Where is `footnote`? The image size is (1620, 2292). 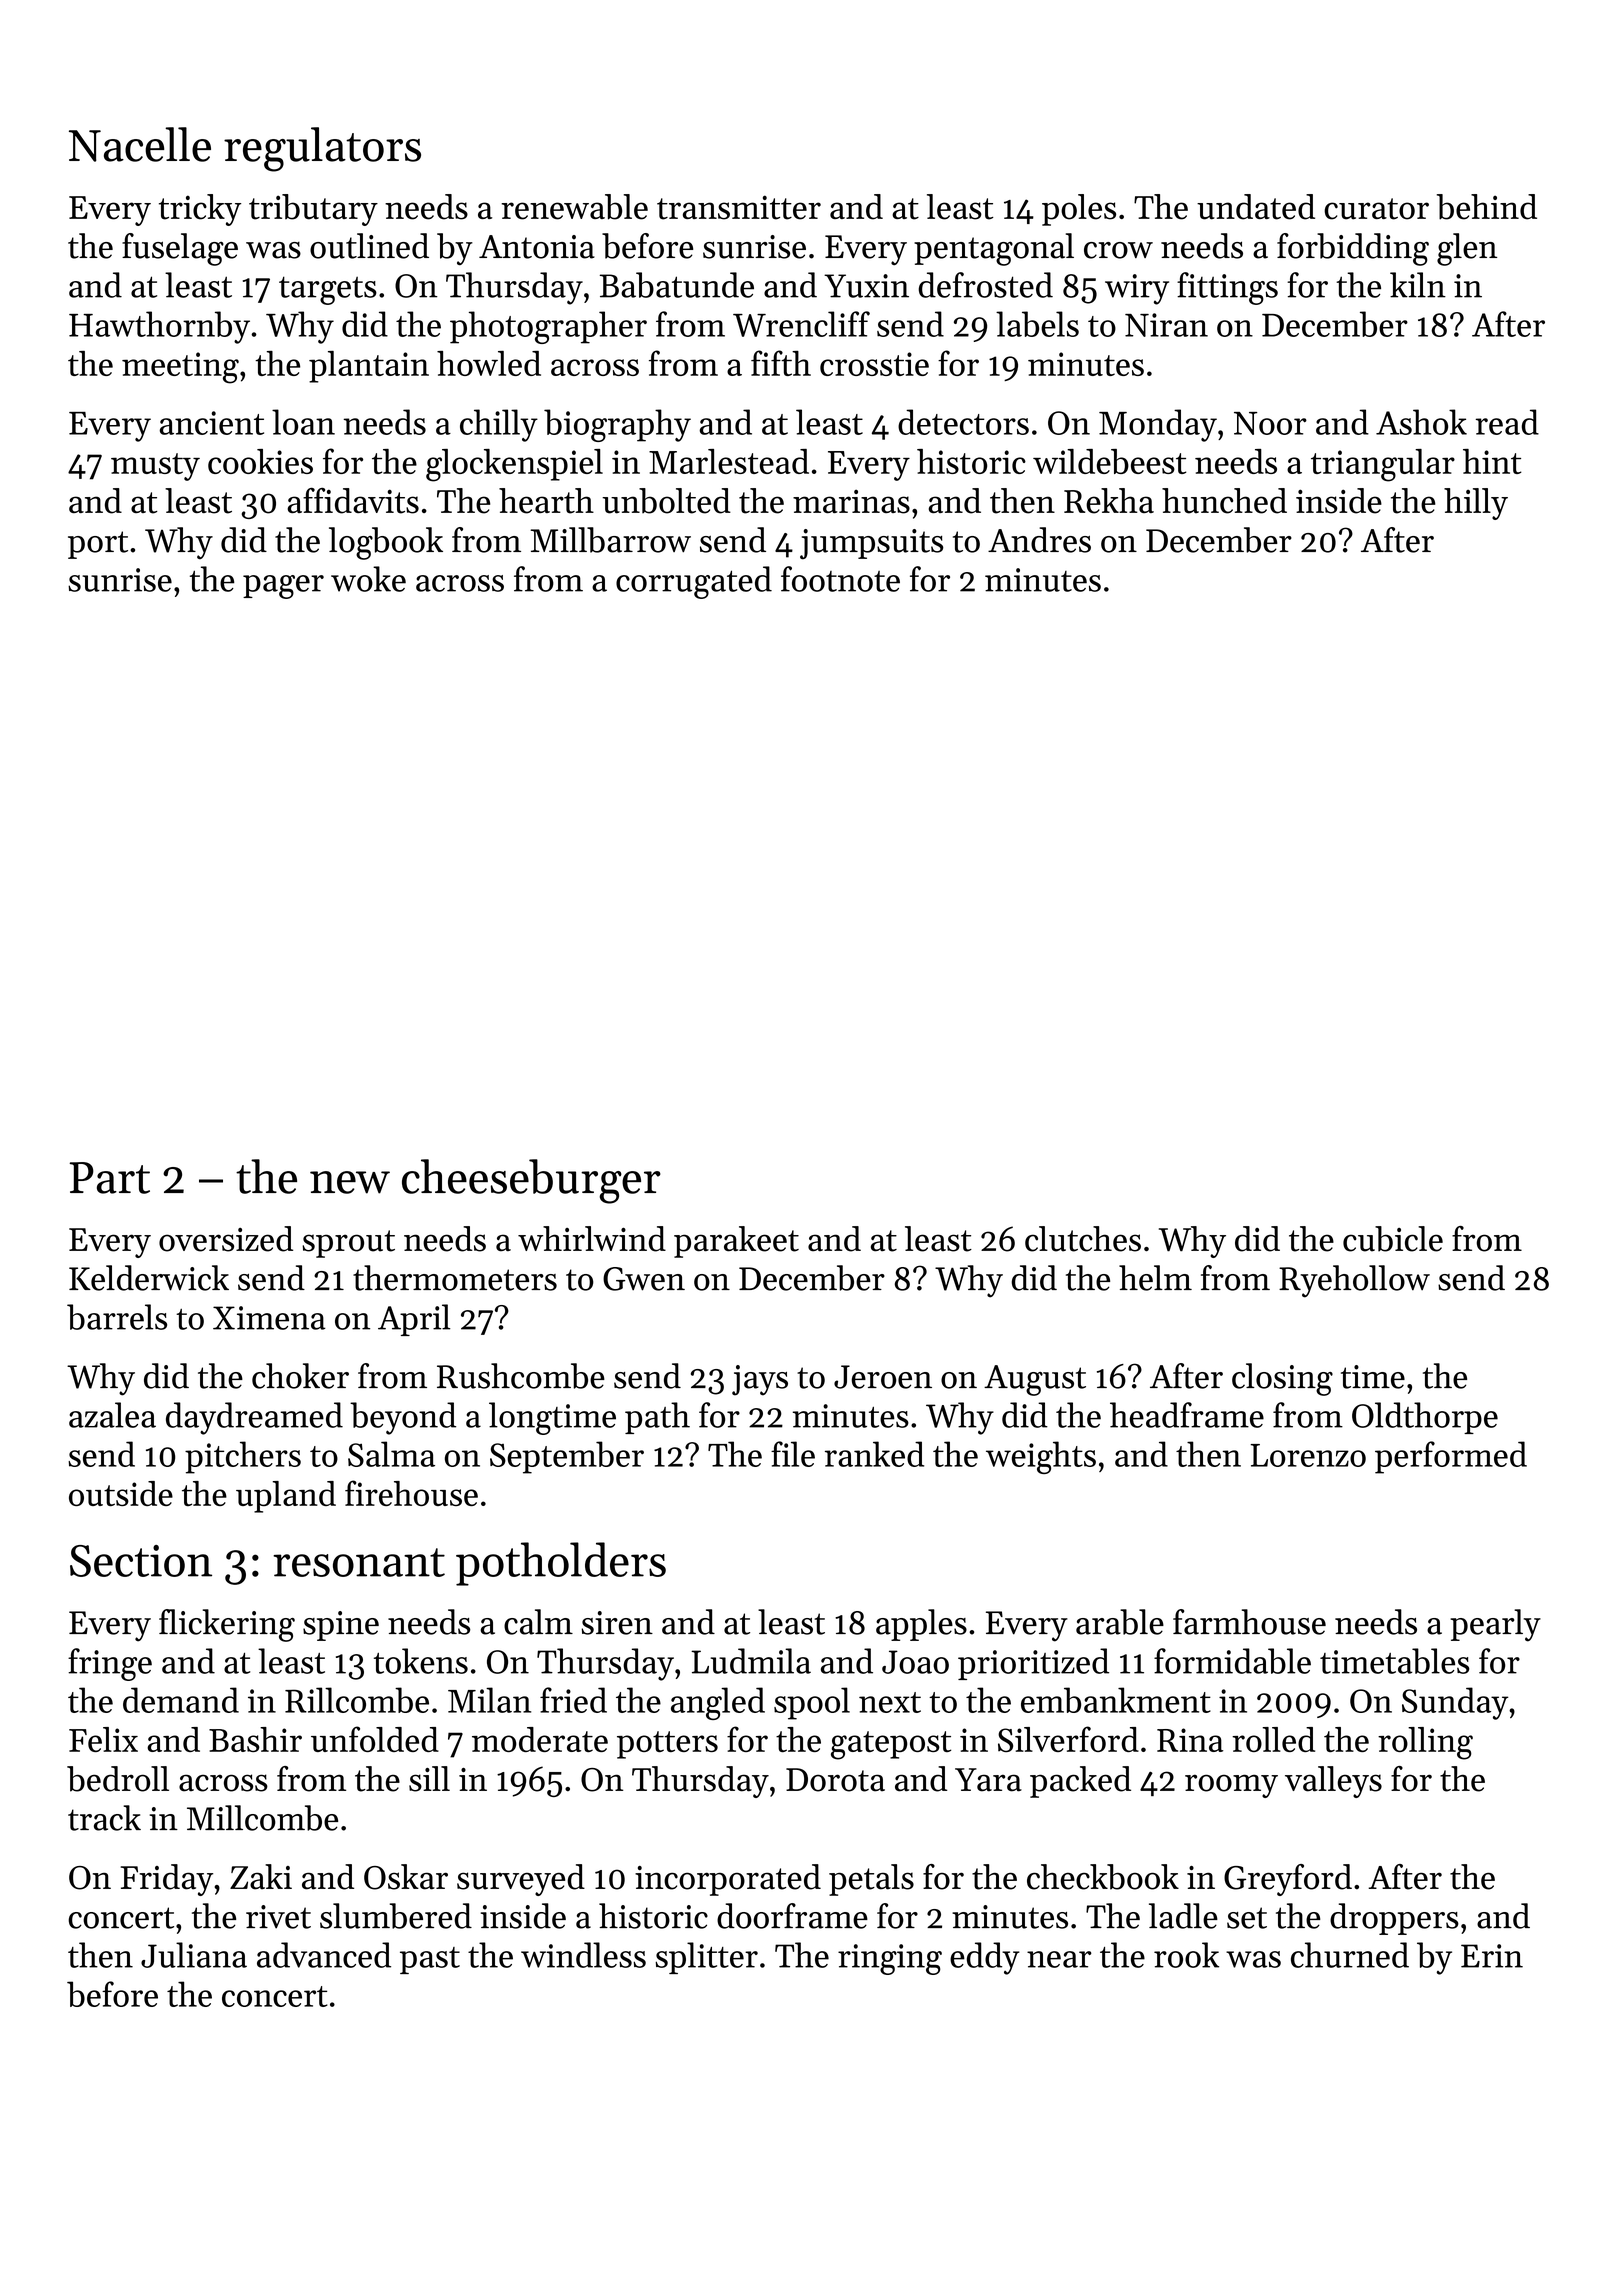
footnote is located at coordinates (840, 579).
